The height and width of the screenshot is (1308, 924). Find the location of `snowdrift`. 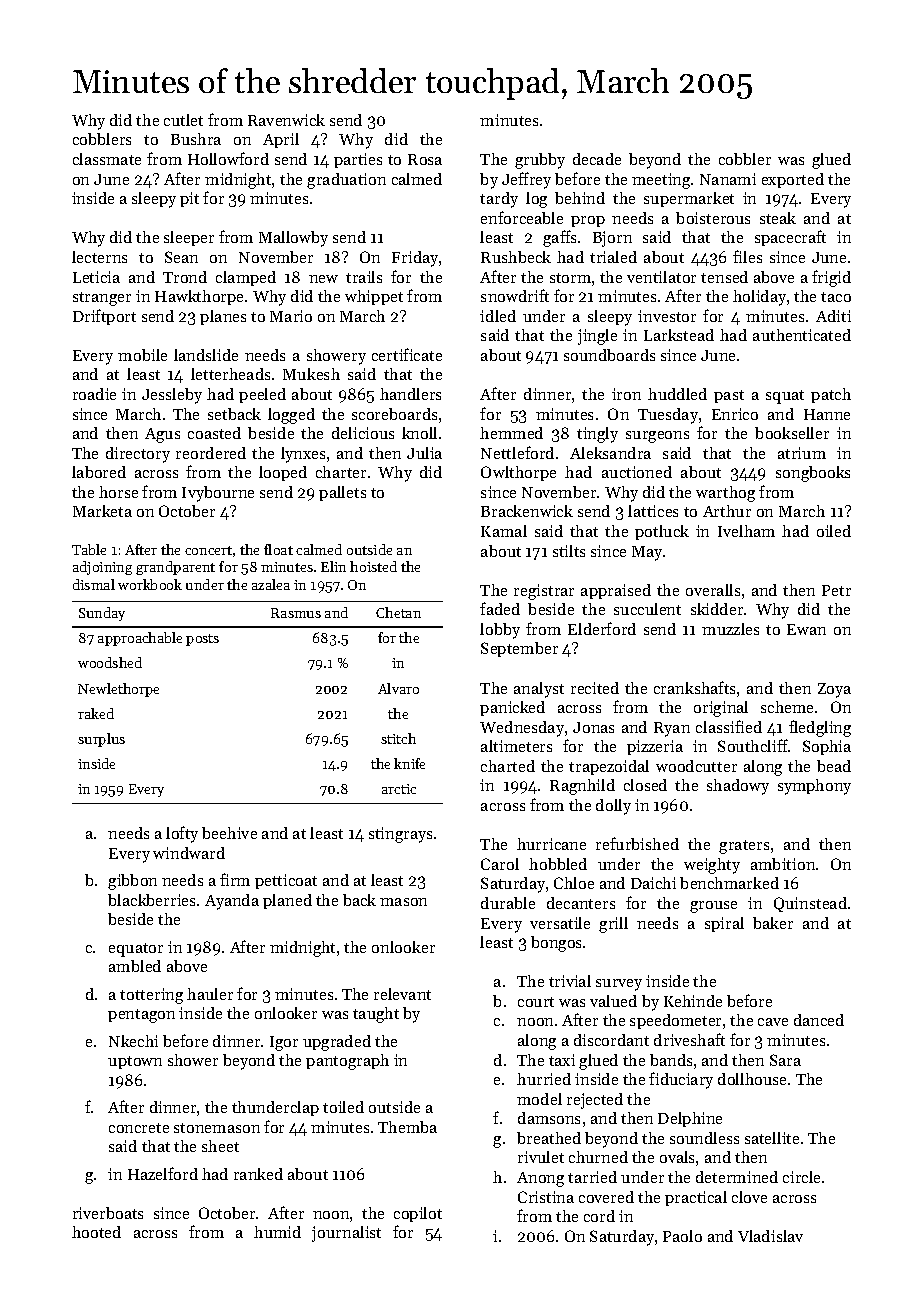

snowdrift is located at coordinates (515, 295).
